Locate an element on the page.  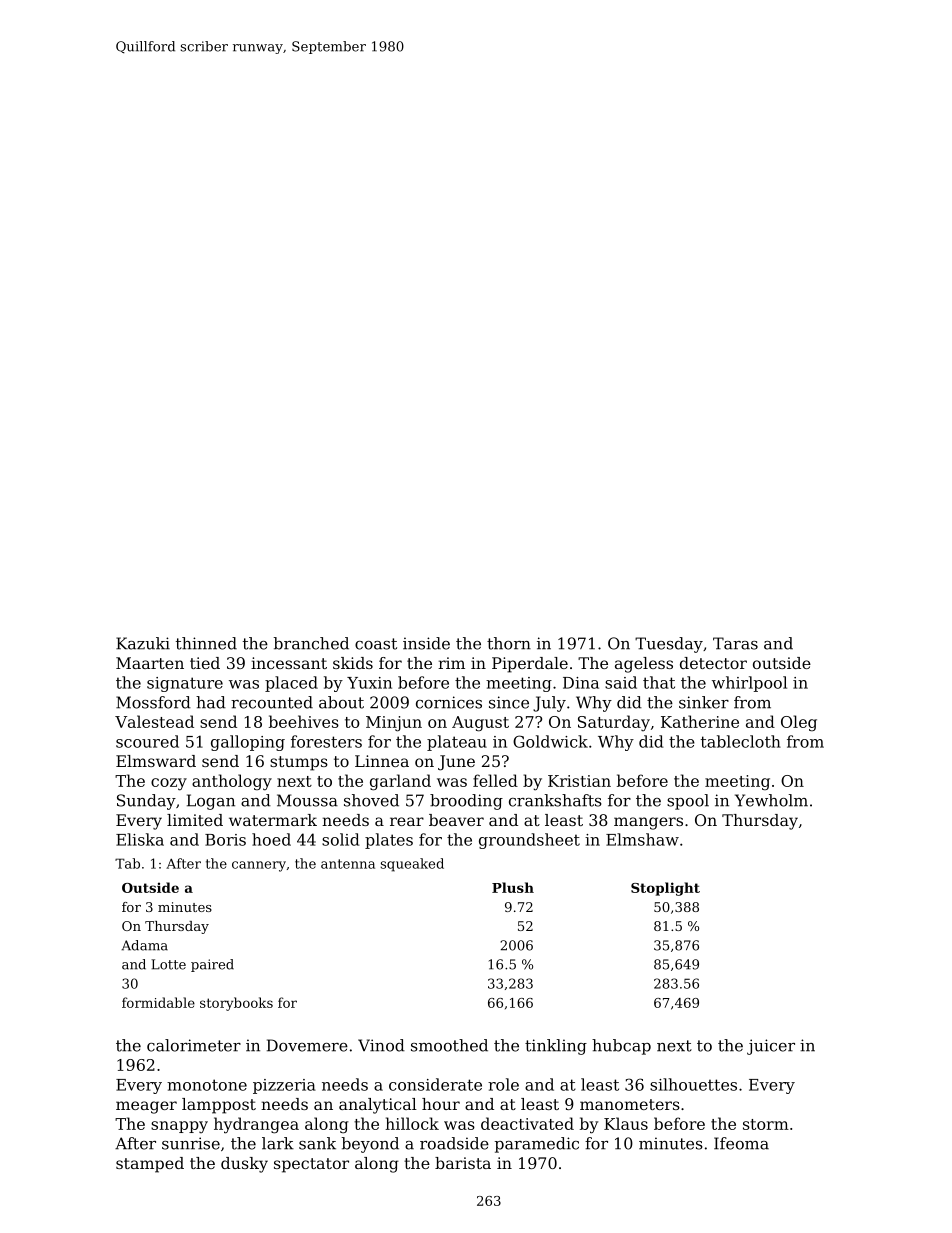
formidable is located at coordinates (158, 1002).
